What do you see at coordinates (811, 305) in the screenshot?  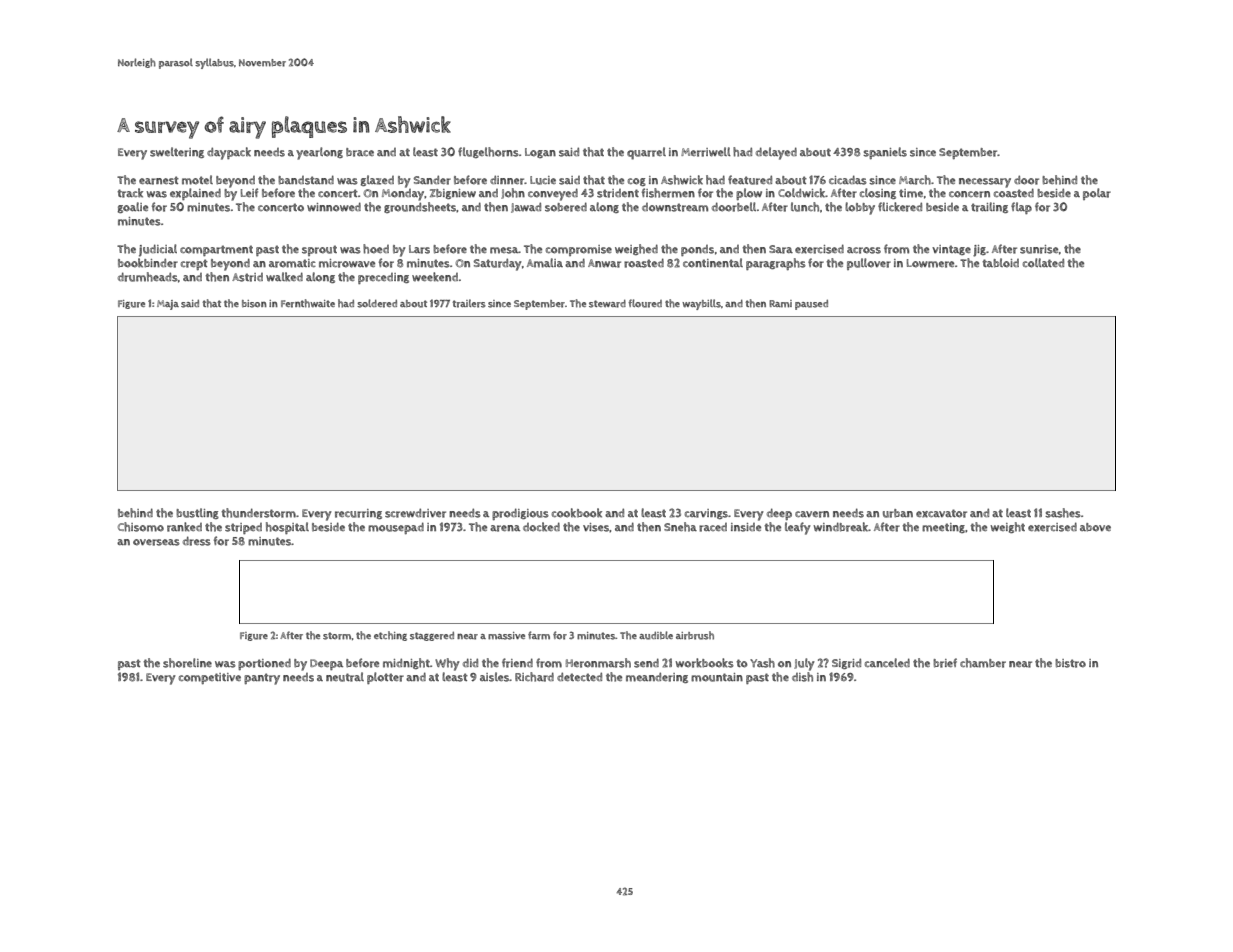 I see `paused` at bounding box center [811, 305].
